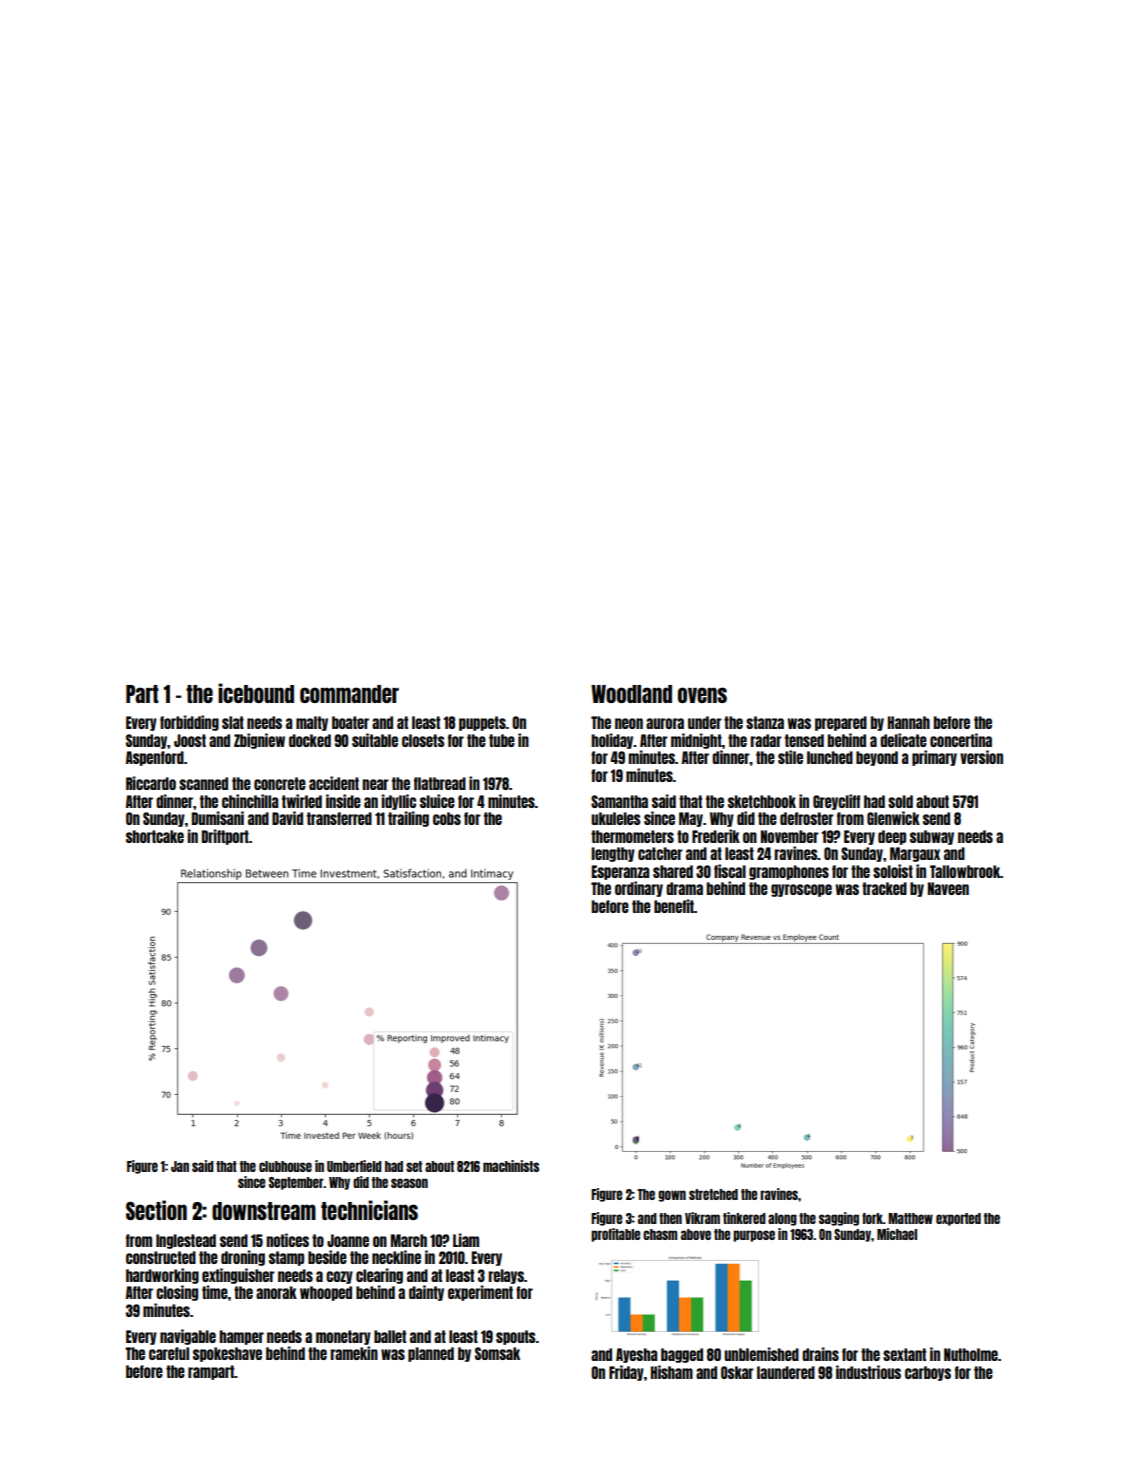  What do you see at coordinates (339, 818) in the screenshot?
I see `transferred` at bounding box center [339, 818].
